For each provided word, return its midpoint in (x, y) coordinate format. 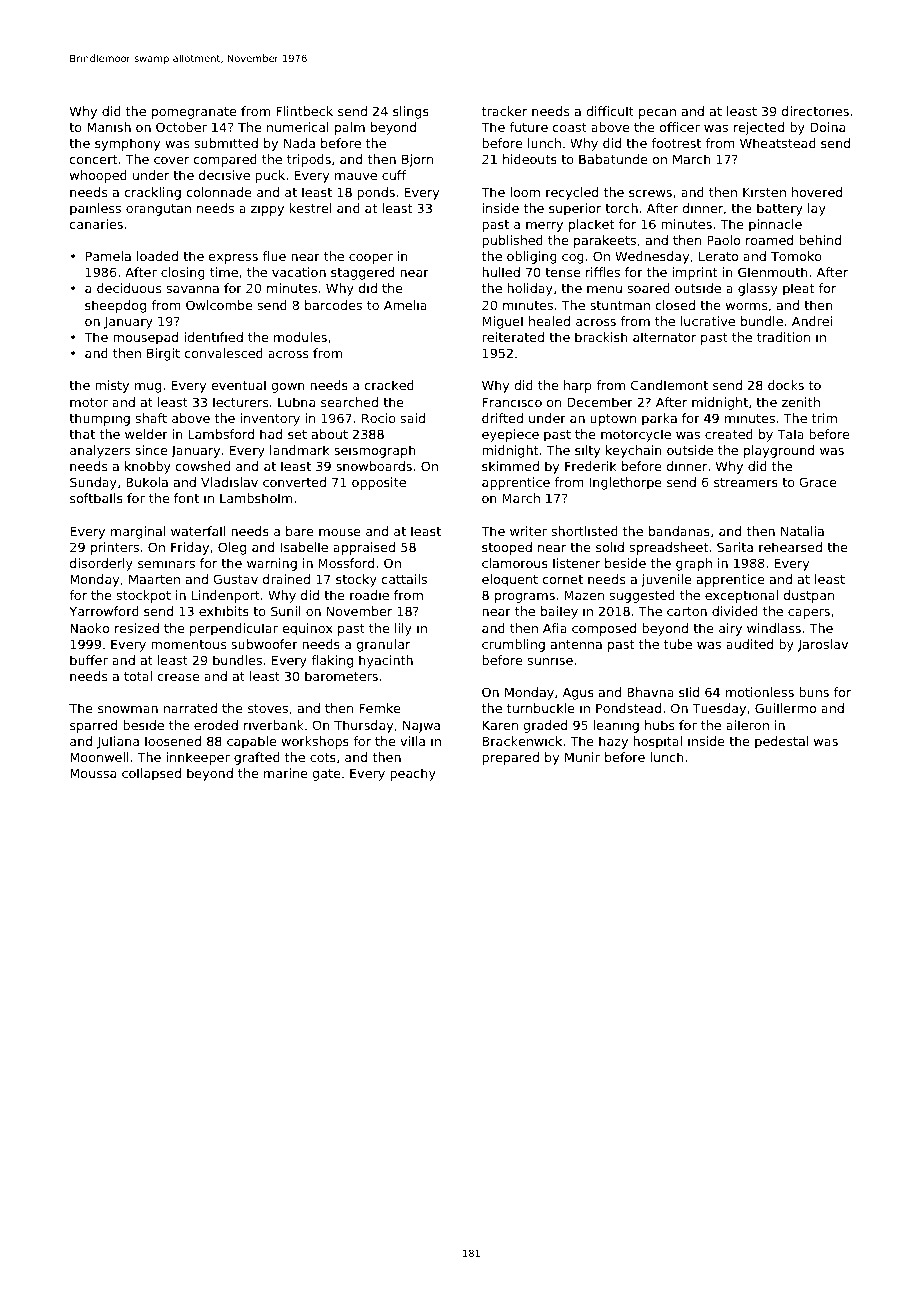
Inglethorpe (626, 483)
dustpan (809, 596)
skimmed (510, 466)
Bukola (147, 482)
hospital (657, 742)
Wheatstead (778, 143)
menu (604, 289)
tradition (783, 337)
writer (528, 531)
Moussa (93, 773)
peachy (413, 774)
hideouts (530, 159)
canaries (96, 224)
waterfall (198, 531)
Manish (109, 127)
